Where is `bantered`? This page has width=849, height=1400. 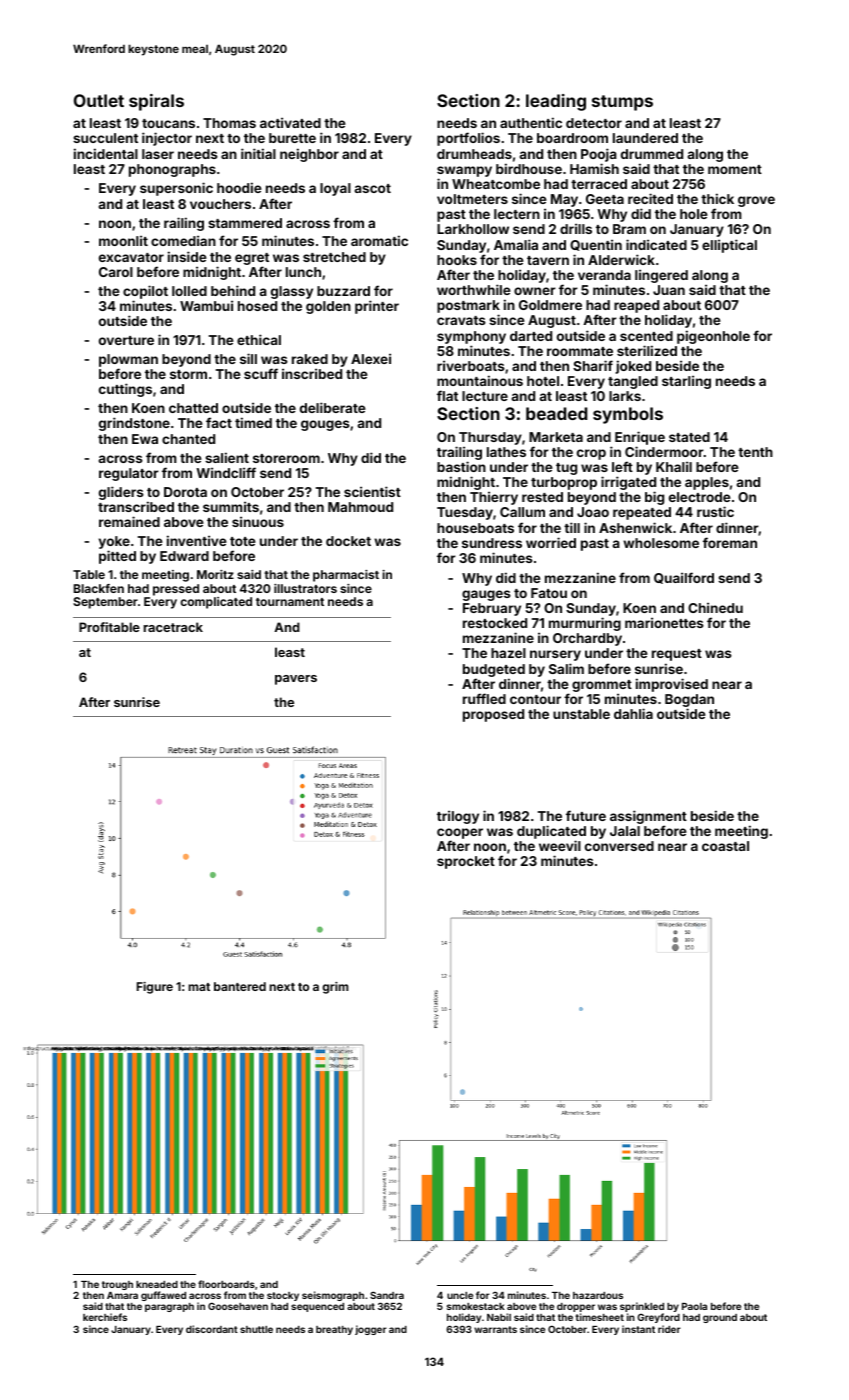 bantered is located at coordinates (240, 986).
